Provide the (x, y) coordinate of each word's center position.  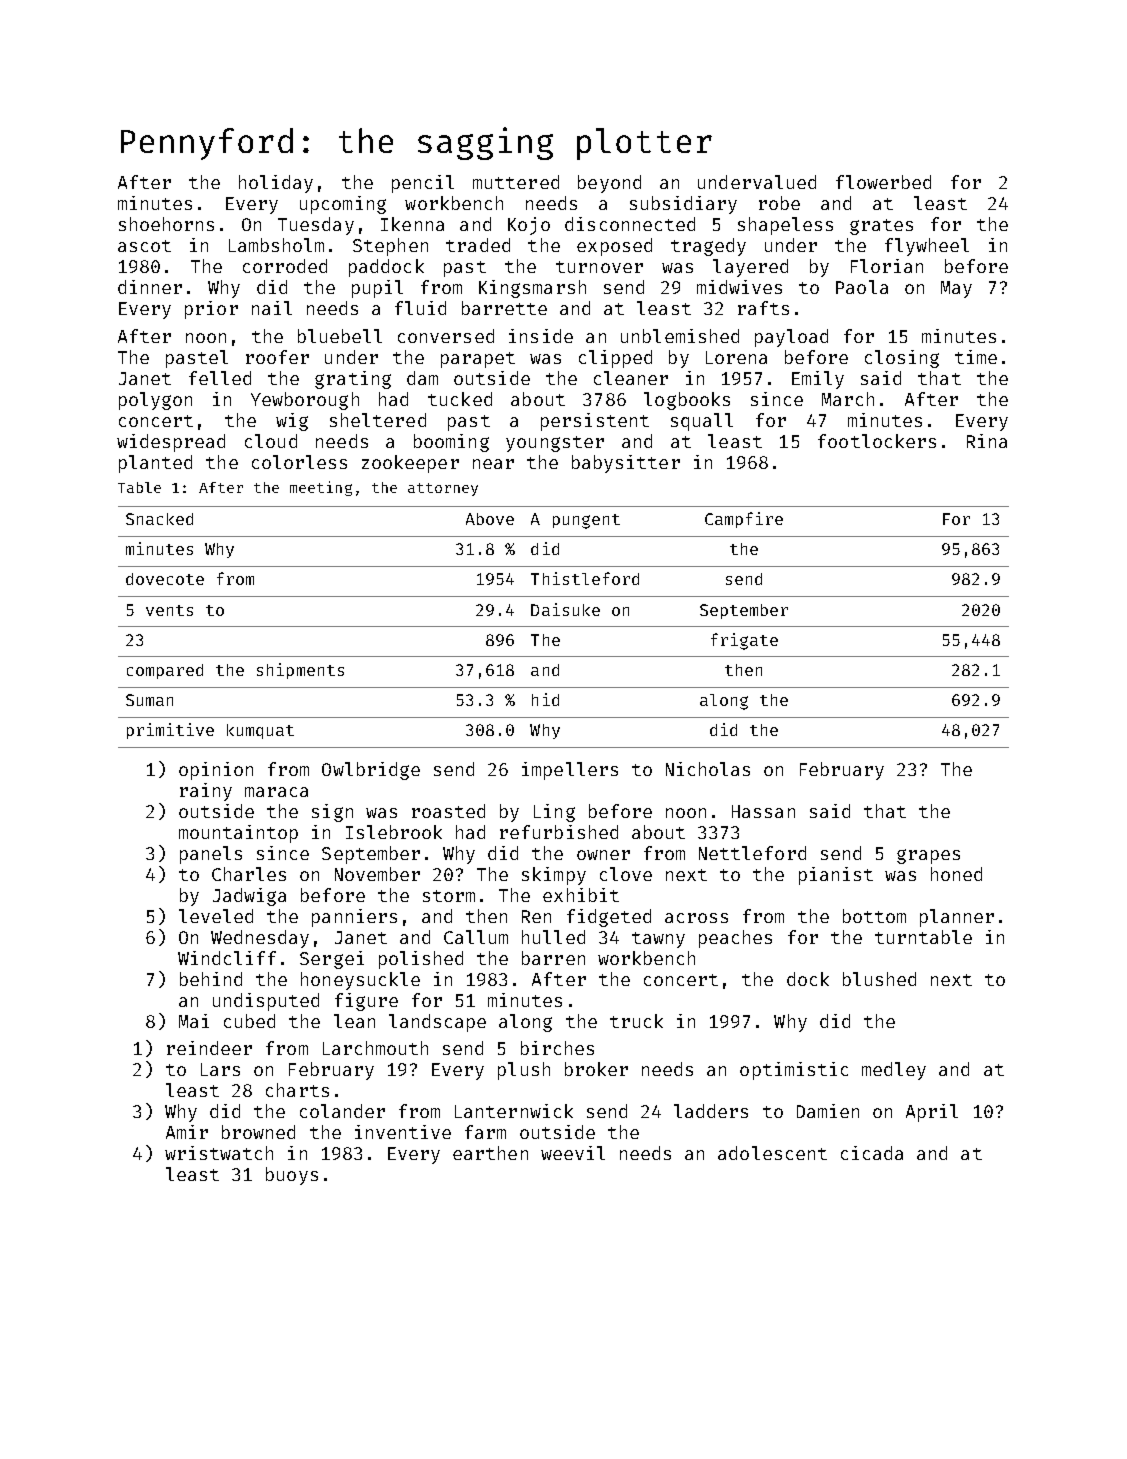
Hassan (763, 811)
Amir (187, 1132)
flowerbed (883, 182)
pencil (423, 184)
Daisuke (565, 609)
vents (169, 610)
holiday (276, 184)
